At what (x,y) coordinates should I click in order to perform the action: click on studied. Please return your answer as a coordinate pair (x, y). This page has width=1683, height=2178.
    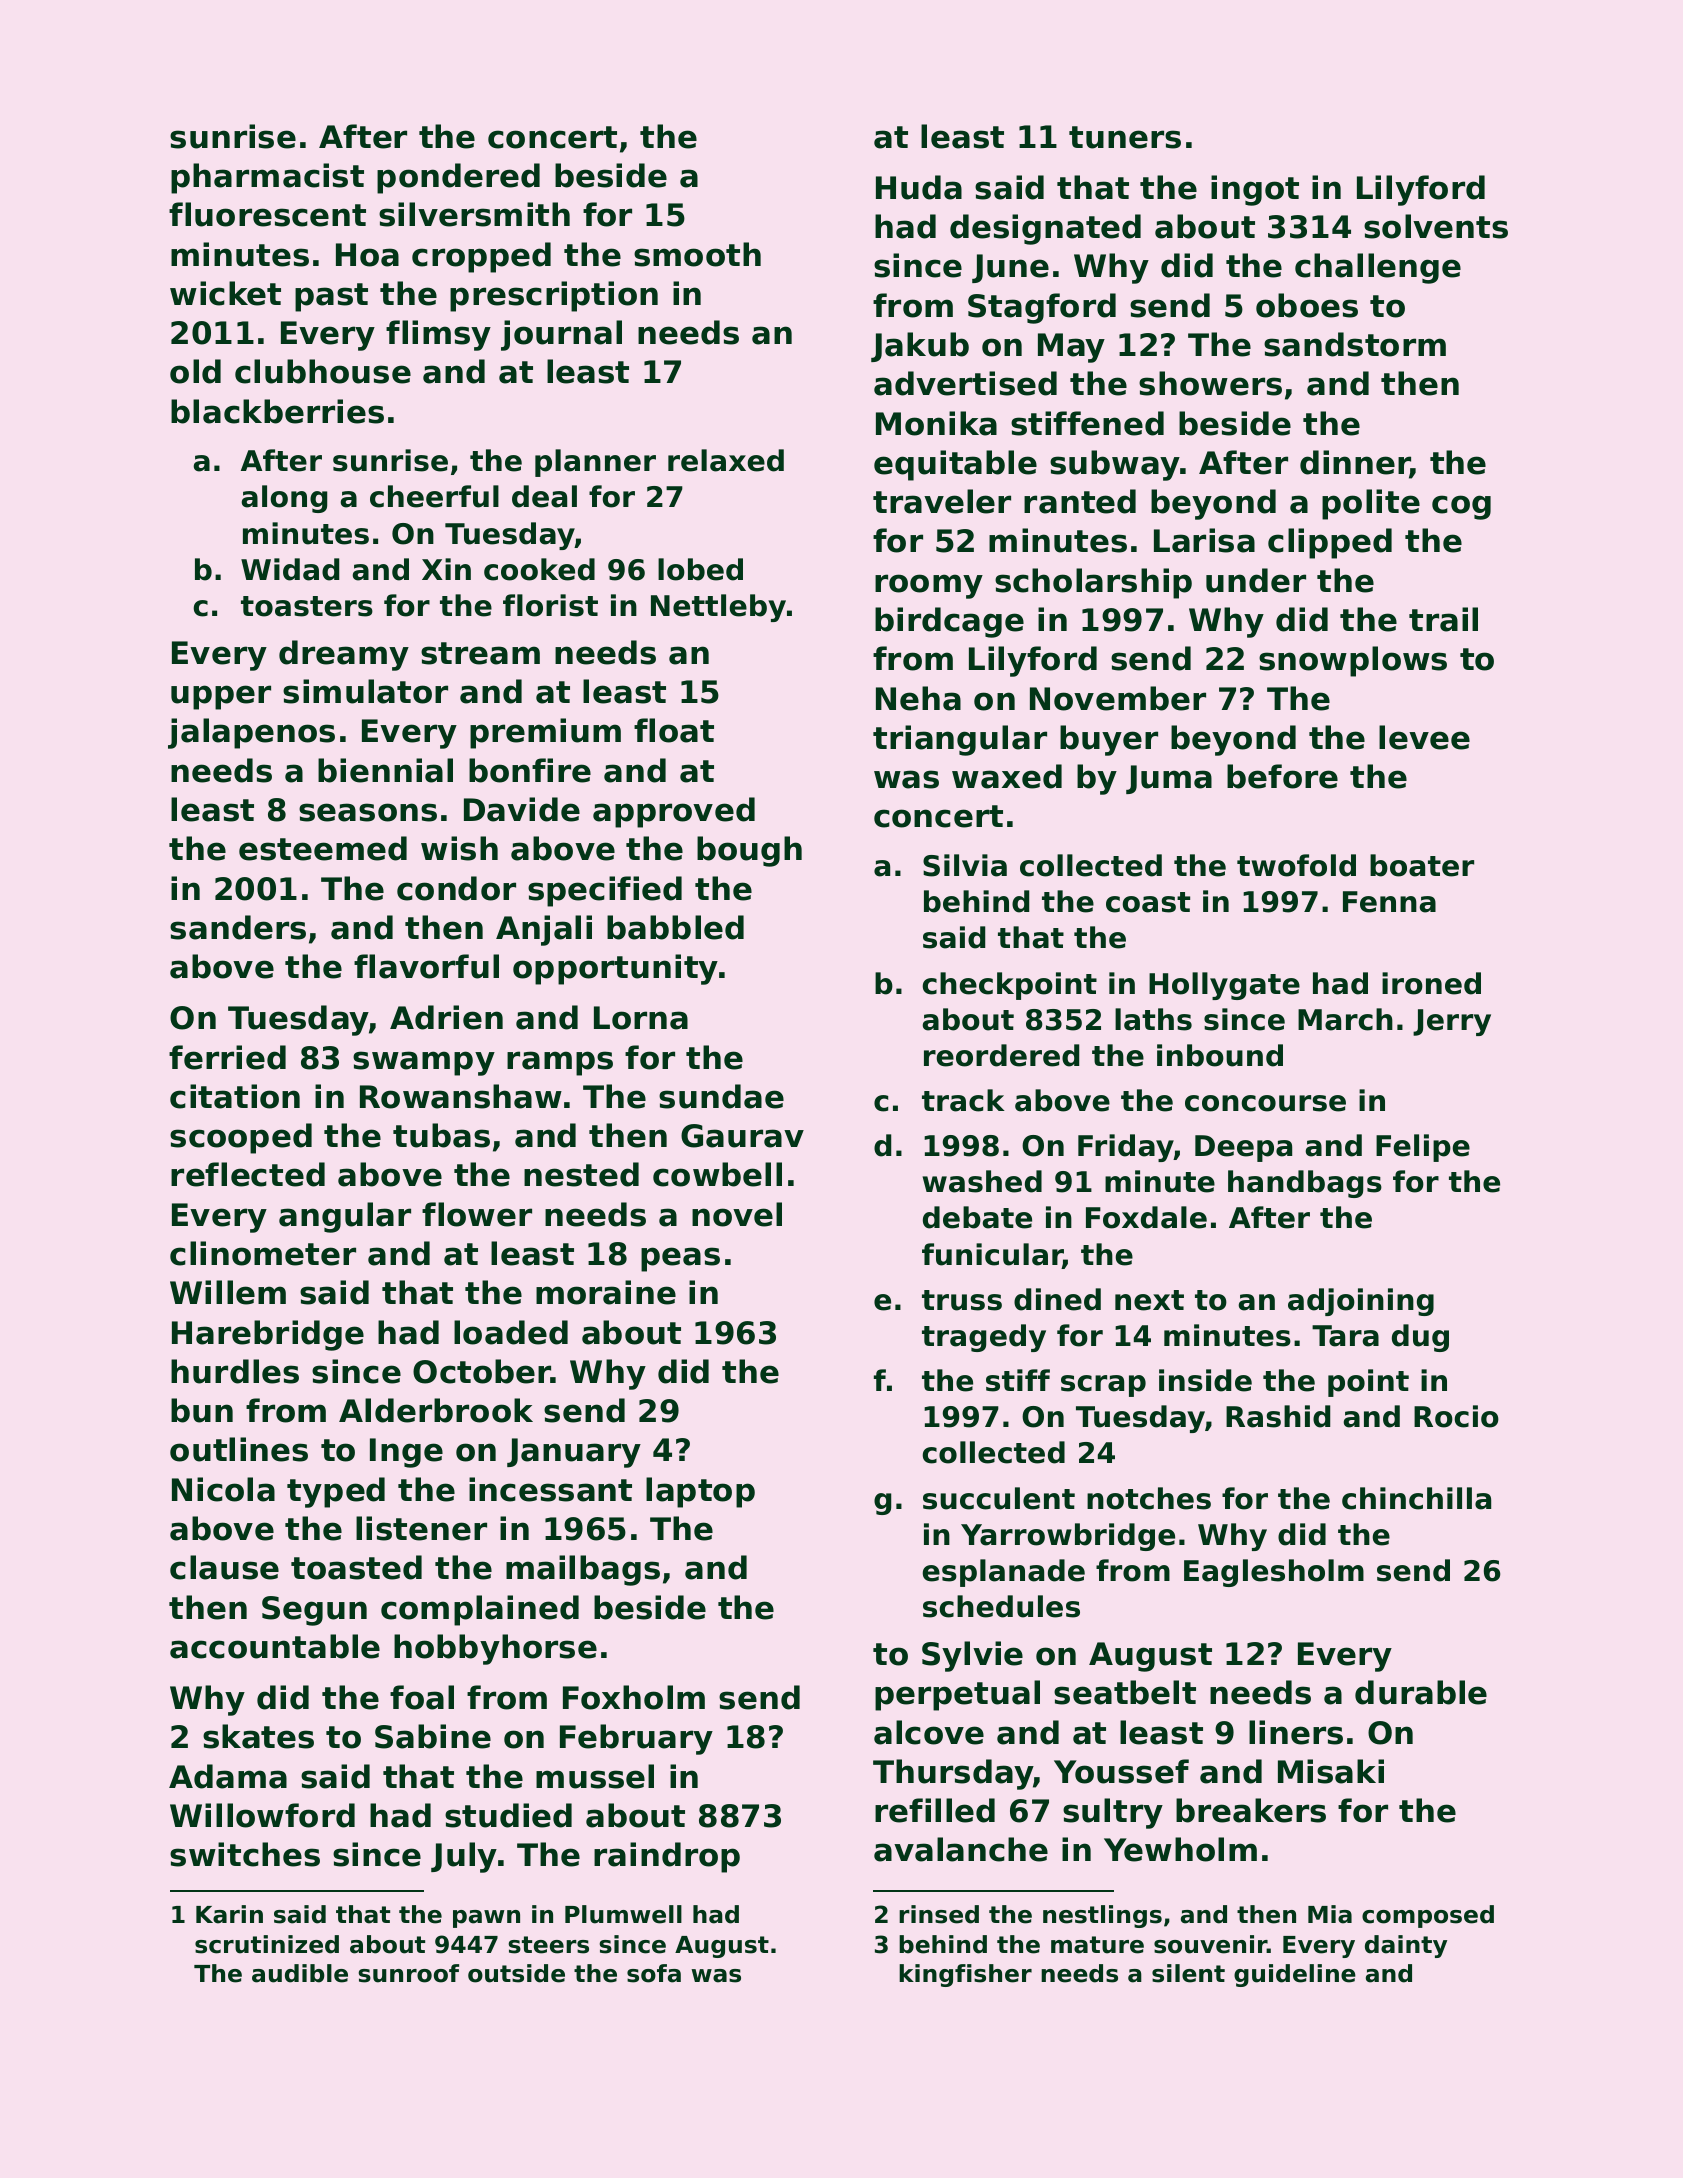
    Looking at the image, I should click on (508, 1815).
